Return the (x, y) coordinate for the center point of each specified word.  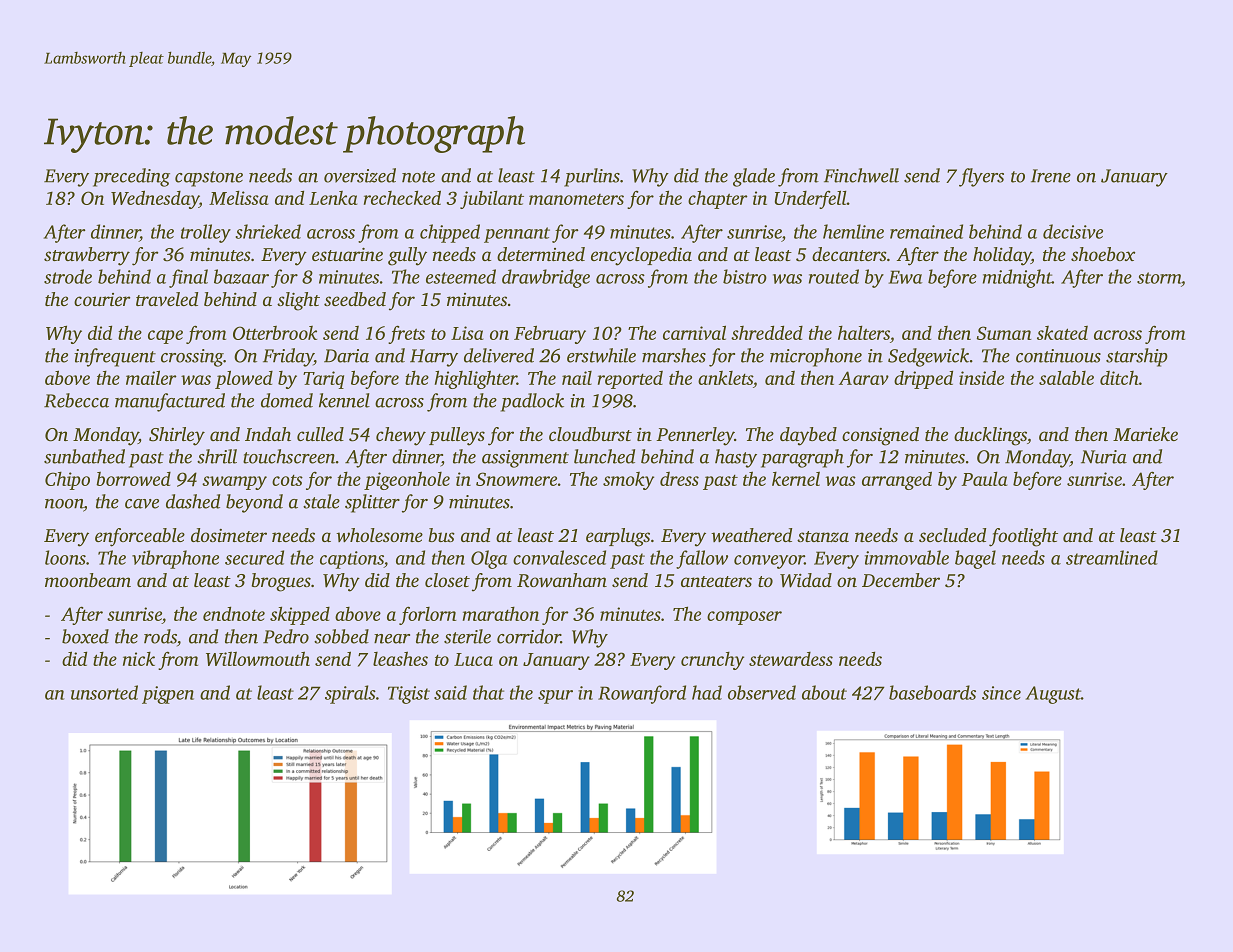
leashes (400, 658)
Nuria (1104, 457)
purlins (592, 177)
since (1001, 693)
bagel (975, 559)
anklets (725, 378)
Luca (473, 659)
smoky (628, 481)
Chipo (67, 481)
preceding (131, 177)
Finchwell (861, 175)
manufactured (170, 402)
